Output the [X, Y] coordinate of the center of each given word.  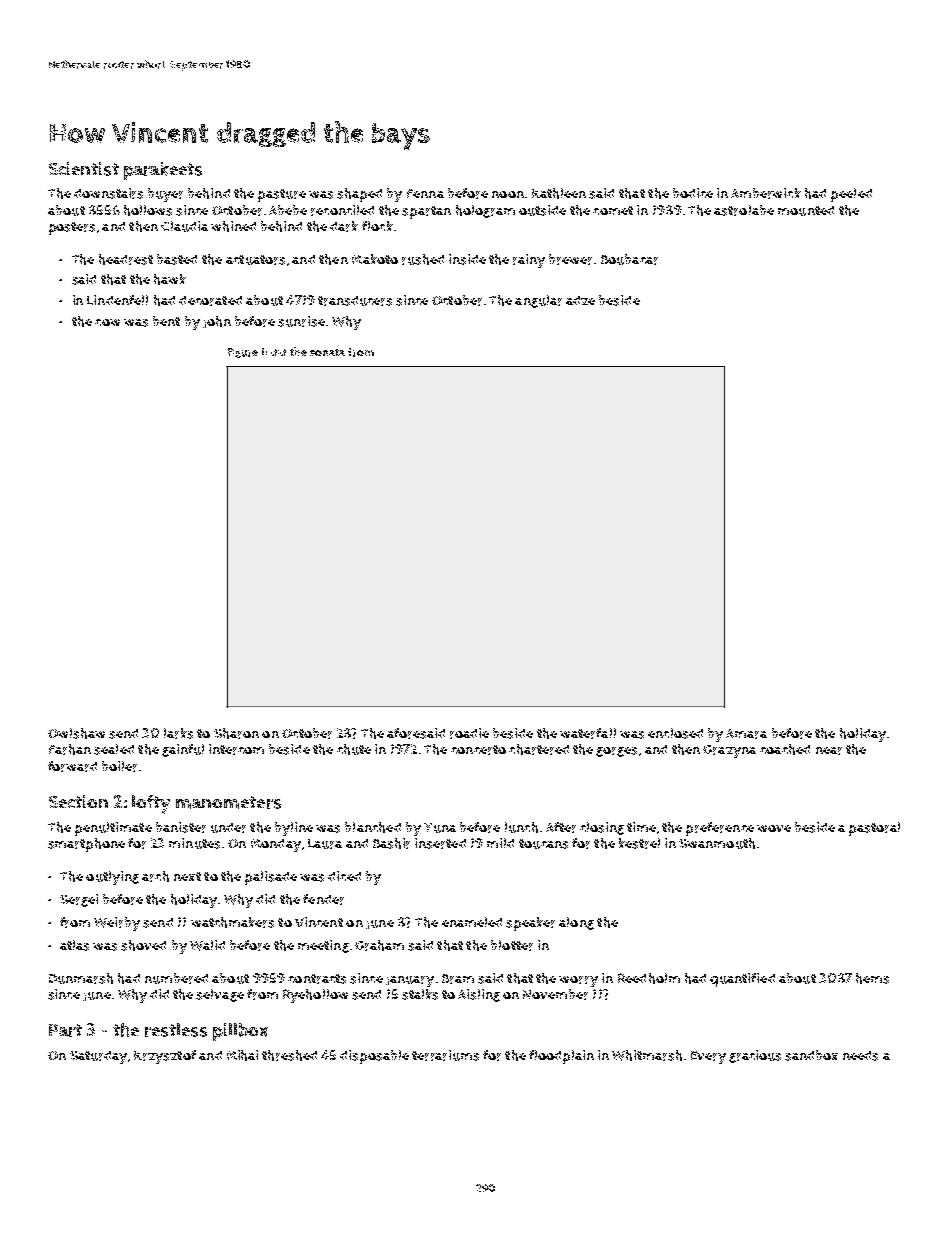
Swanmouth [717, 843]
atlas [74, 945]
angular [538, 301]
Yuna [440, 828]
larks [178, 733]
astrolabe [744, 210]
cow [107, 322]
